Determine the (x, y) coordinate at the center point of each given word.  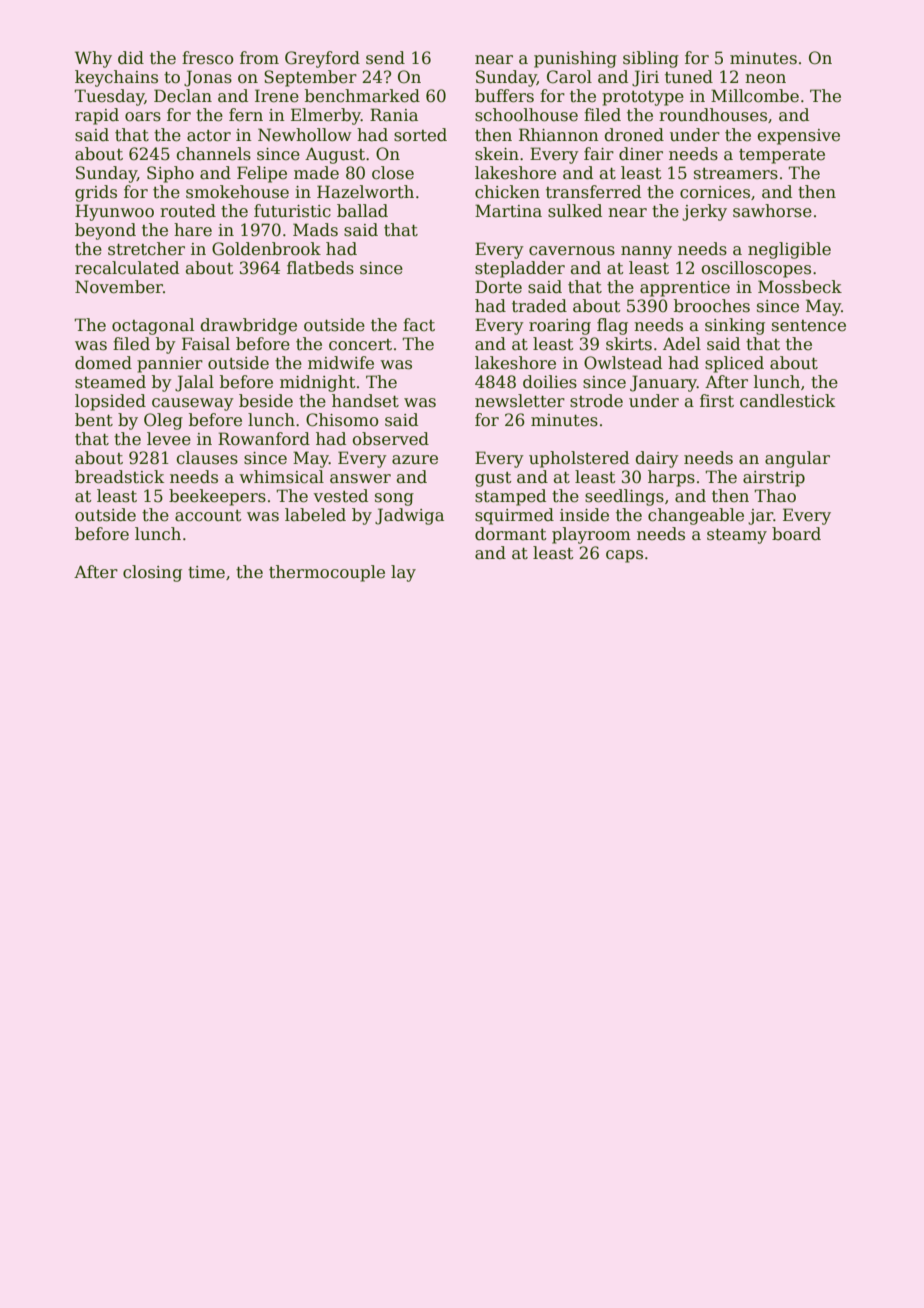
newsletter (520, 401)
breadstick (119, 477)
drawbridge (249, 326)
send (385, 58)
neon (765, 79)
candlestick (787, 401)
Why (93, 59)
